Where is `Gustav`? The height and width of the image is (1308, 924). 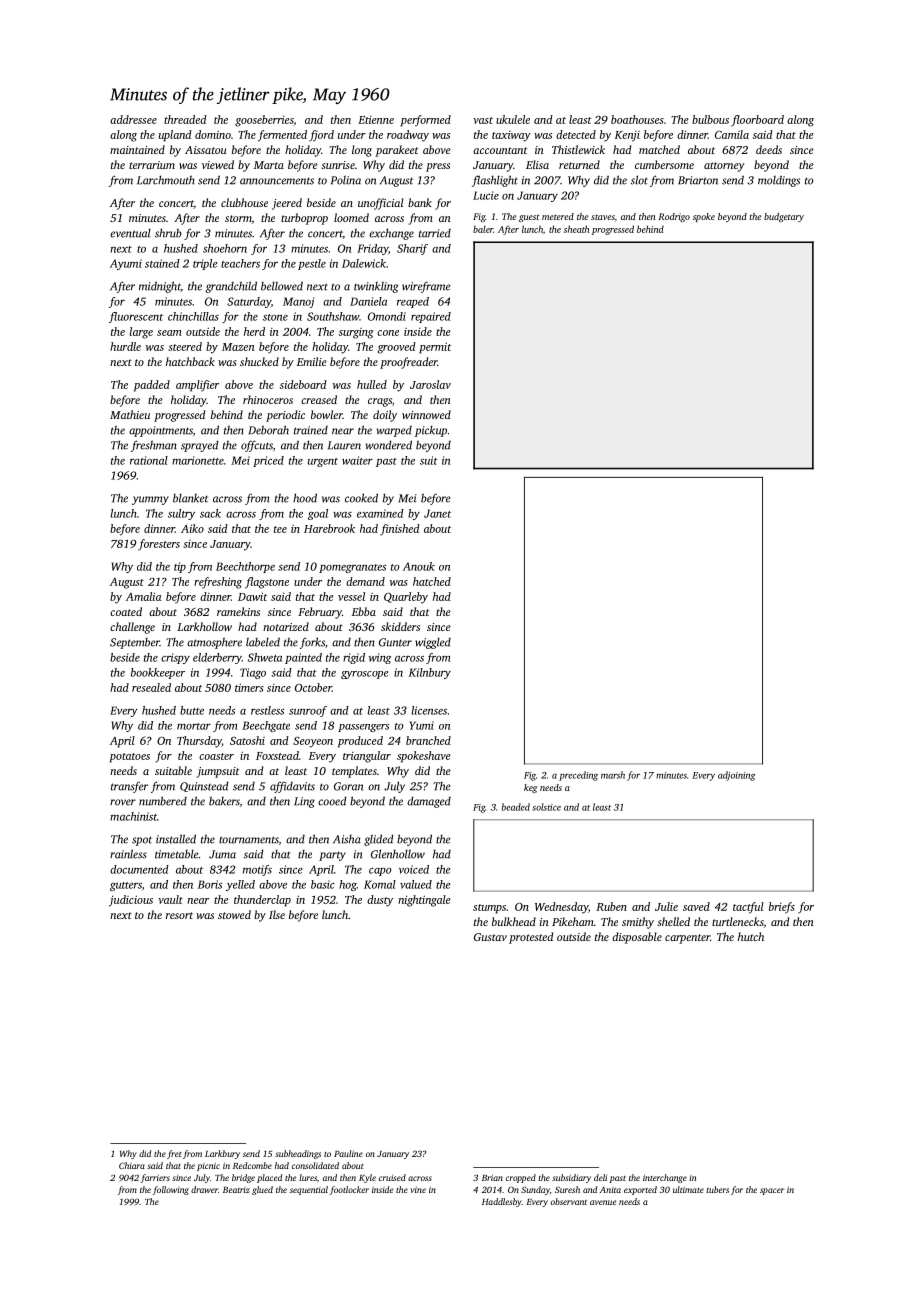
Gustav is located at coordinates (490, 937).
